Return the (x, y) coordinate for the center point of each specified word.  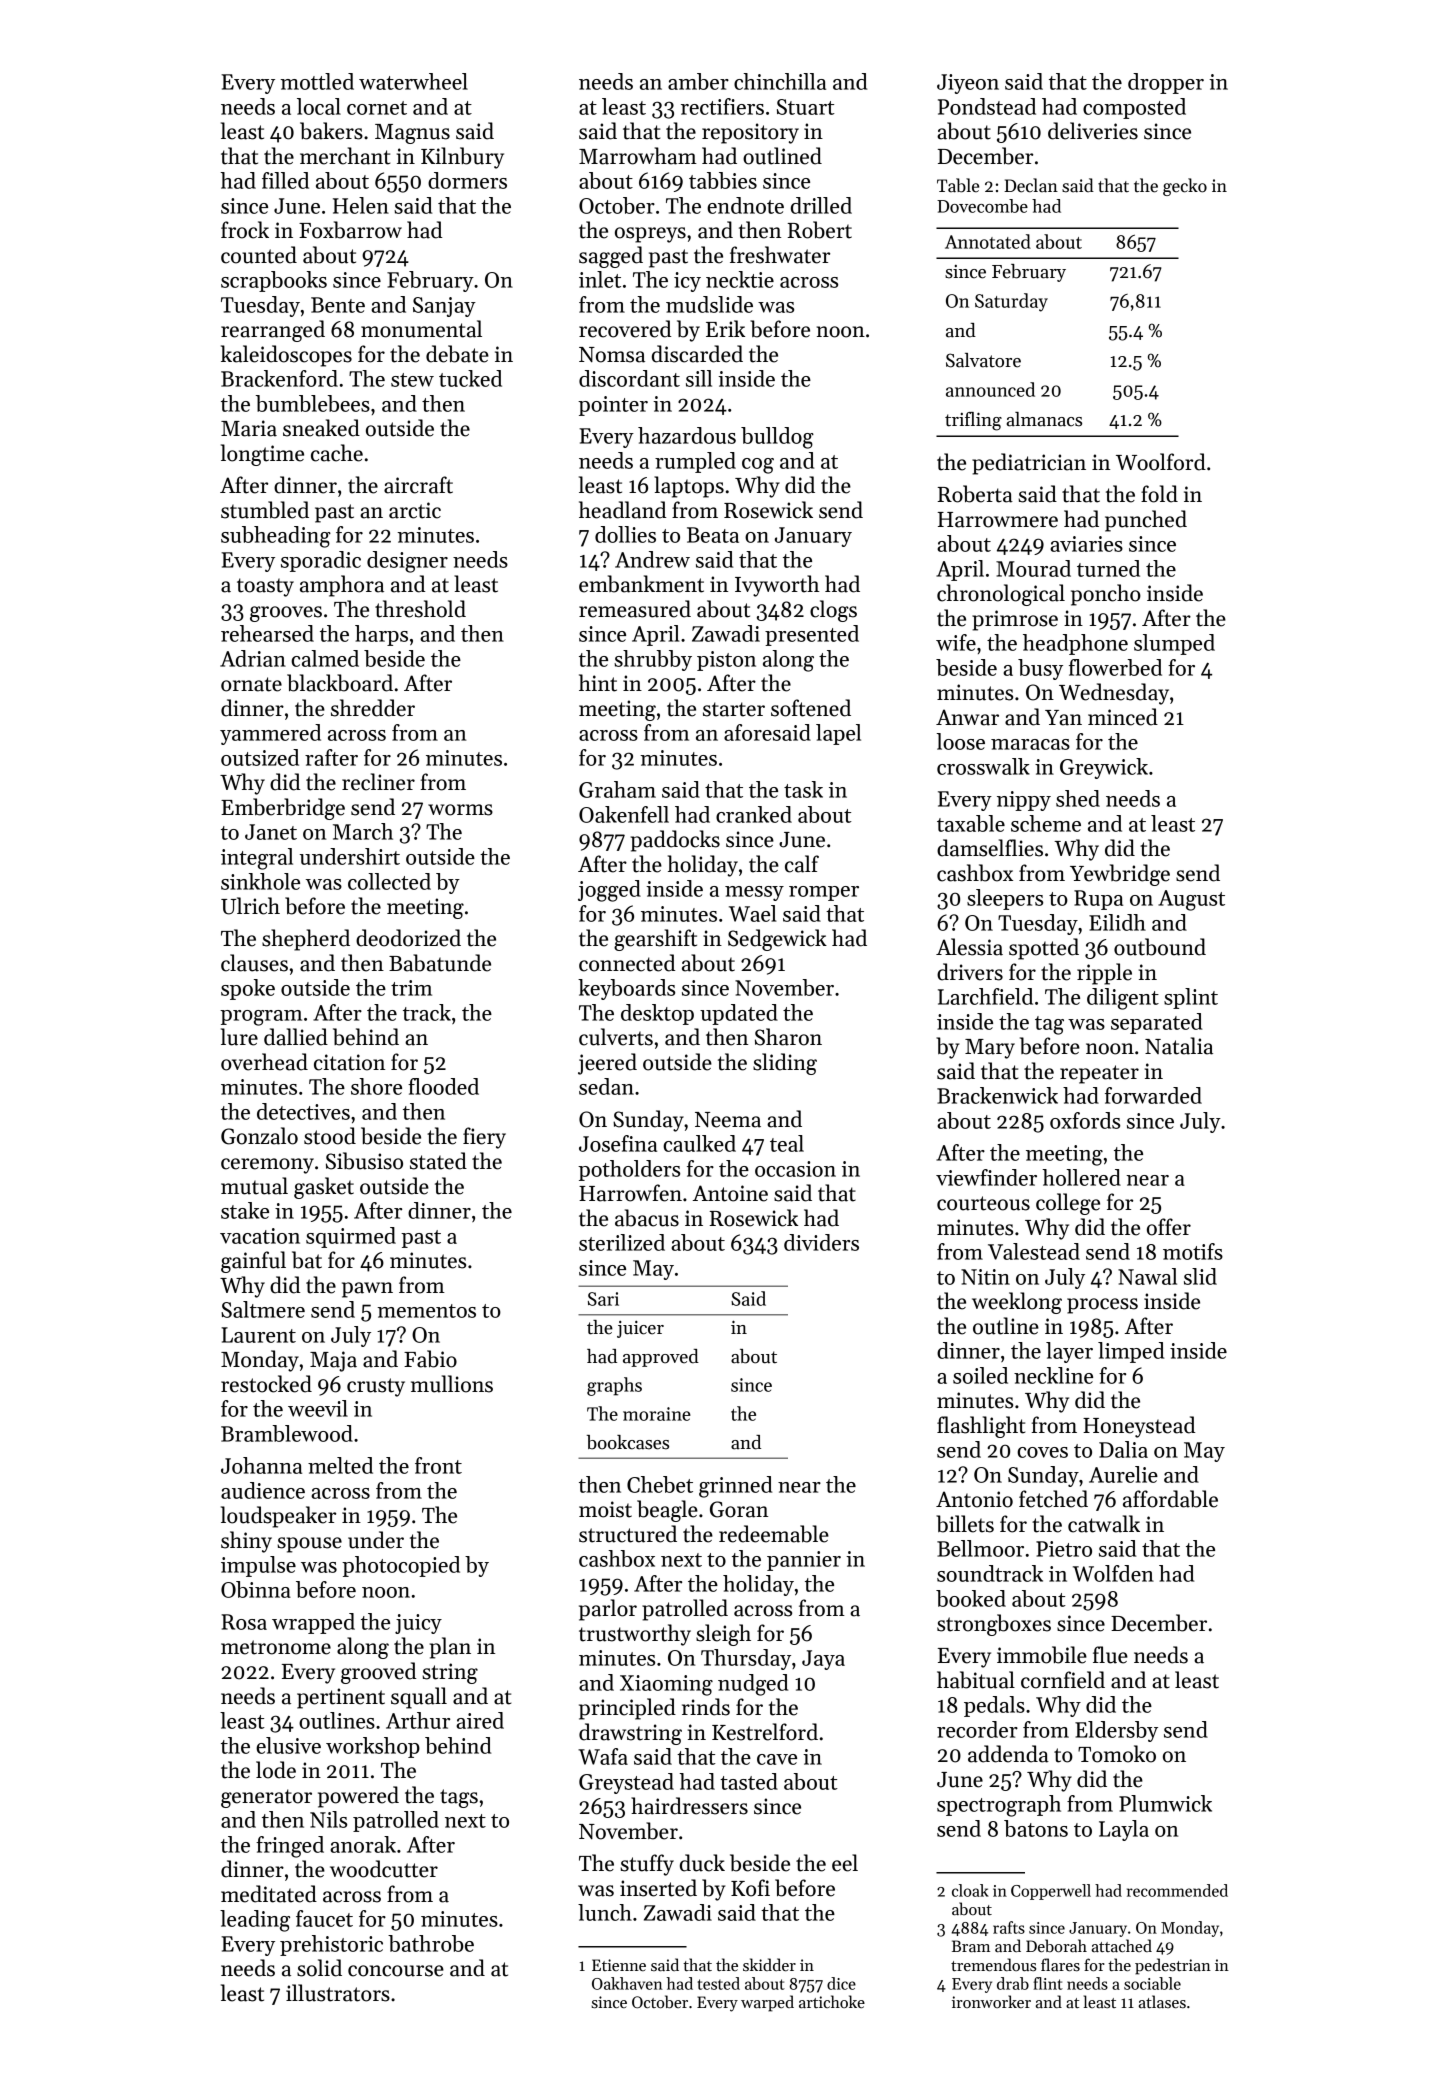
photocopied (401, 1566)
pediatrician (1029, 464)
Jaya (823, 1660)
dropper (1166, 83)
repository (750, 133)
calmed (325, 658)
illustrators (338, 1993)
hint (598, 683)
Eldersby (1116, 1731)
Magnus (412, 134)
